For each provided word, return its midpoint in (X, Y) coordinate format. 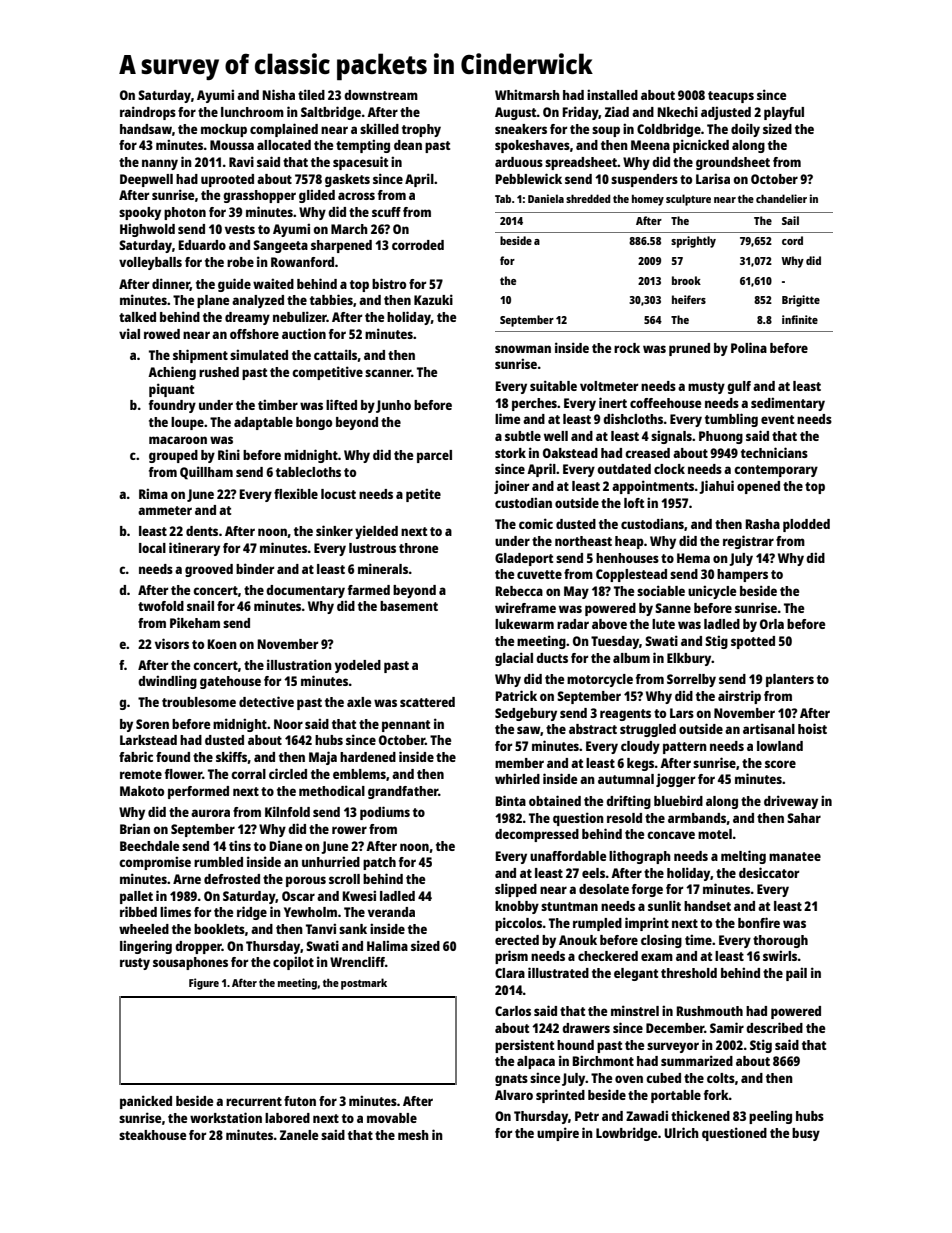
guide (234, 285)
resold (624, 818)
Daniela (546, 198)
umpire (558, 1134)
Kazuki (433, 299)
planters (790, 680)
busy (806, 1134)
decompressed (537, 835)
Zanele (299, 1135)
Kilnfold (287, 811)
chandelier (781, 198)
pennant (406, 726)
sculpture (688, 200)
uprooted (227, 180)
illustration (299, 664)
